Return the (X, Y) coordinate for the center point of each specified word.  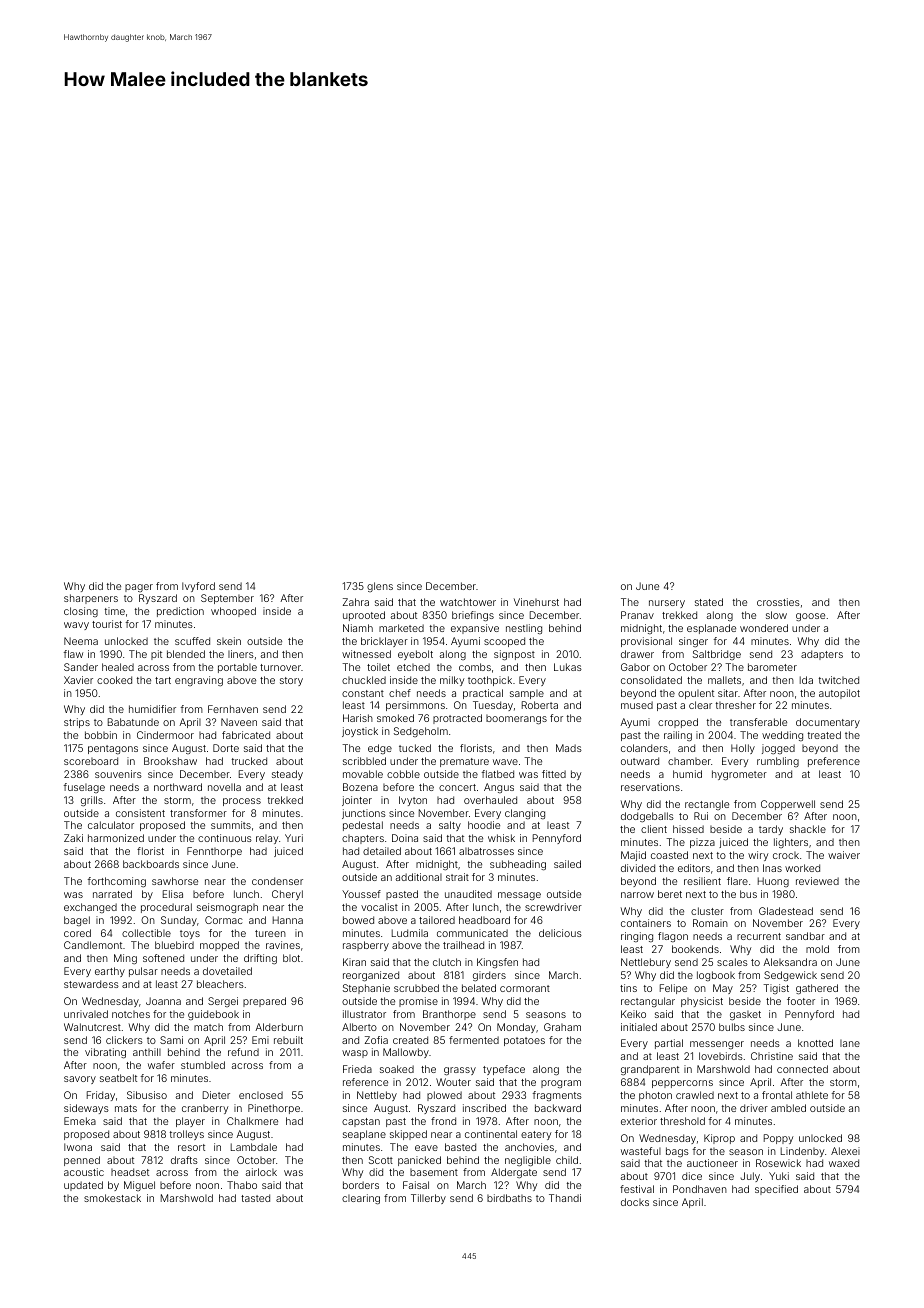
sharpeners (91, 599)
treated (824, 735)
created (410, 1040)
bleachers (220, 984)
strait (457, 877)
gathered (817, 989)
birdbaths (509, 1198)
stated (709, 602)
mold (817, 949)
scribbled (364, 761)
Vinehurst (536, 602)
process (242, 802)
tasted (255, 1198)
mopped (219, 946)
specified (776, 1190)
